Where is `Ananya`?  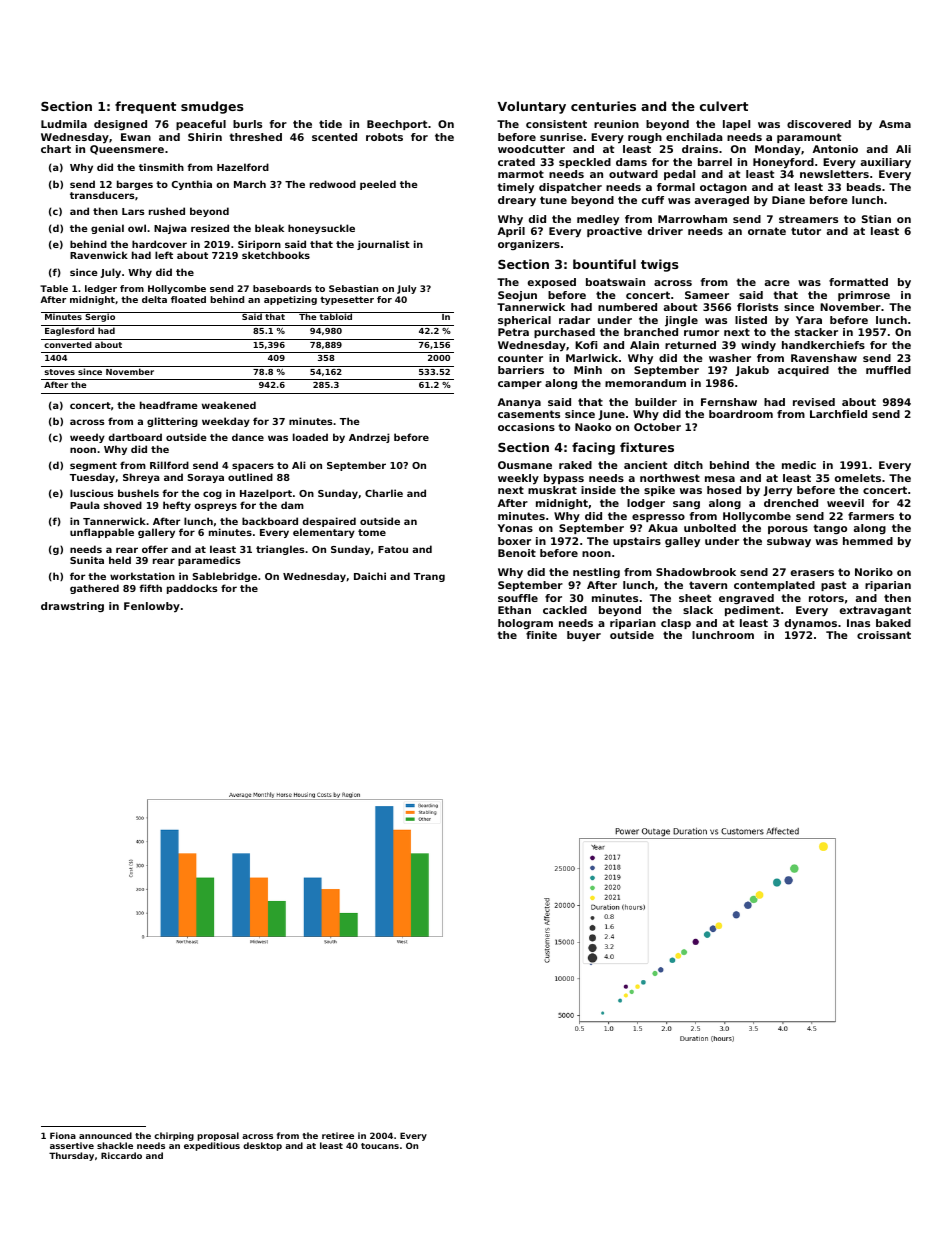
Ananya is located at coordinates (519, 403).
